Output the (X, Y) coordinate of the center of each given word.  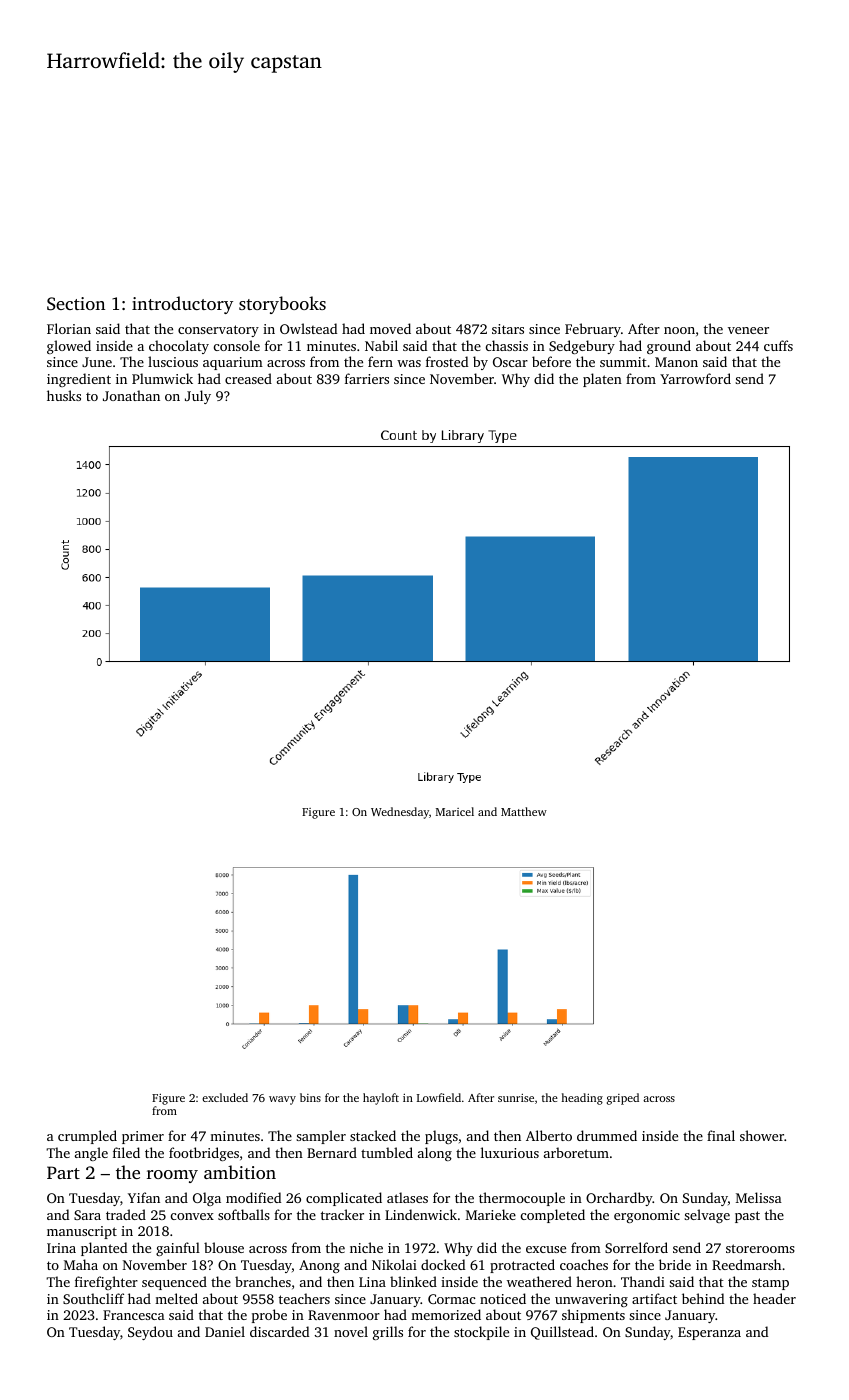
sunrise (516, 1098)
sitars (508, 329)
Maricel (455, 811)
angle (91, 1154)
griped (623, 1099)
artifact (654, 1298)
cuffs (778, 345)
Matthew (524, 811)
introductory (182, 305)
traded (126, 1214)
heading (582, 1099)
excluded (225, 1097)
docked (443, 1264)
